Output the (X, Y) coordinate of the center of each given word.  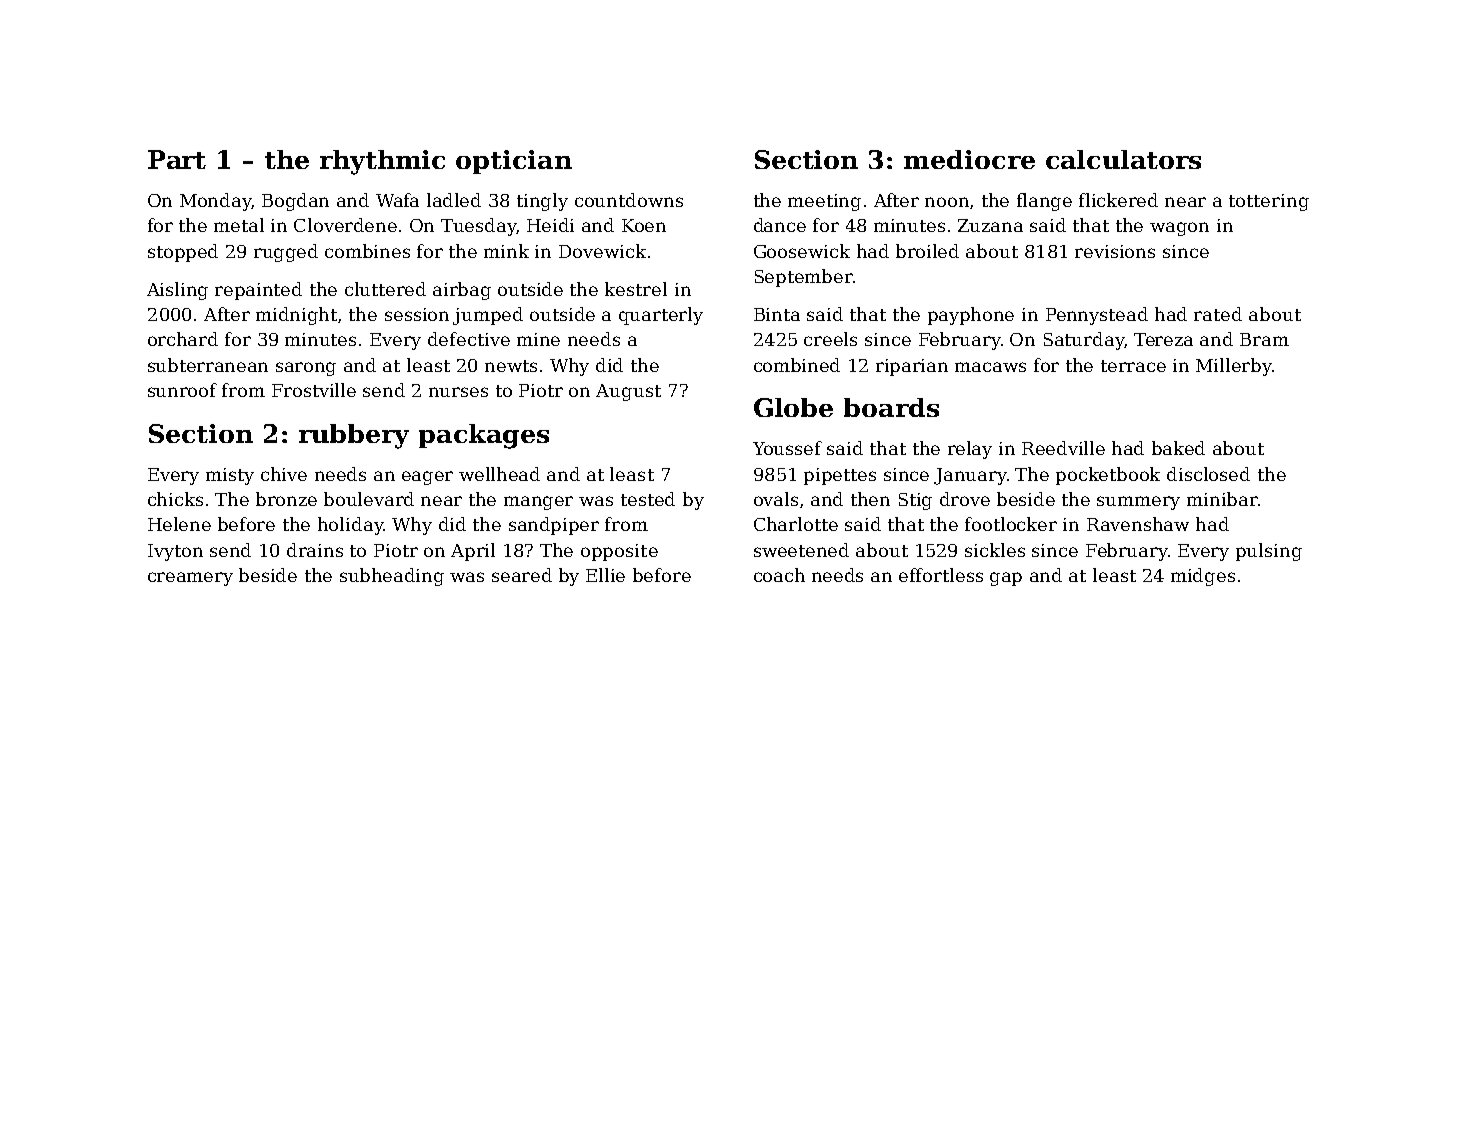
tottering (1269, 202)
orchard (183, 339)
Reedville (1063, 448)
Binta (777, 314)
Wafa (397, 200)
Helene (179, 524)
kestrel (636, 289)
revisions (1115, 251)
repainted (258, 291)
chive (284, 474)
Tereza (1163, 339)
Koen (644, 225)
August (628, 392)
